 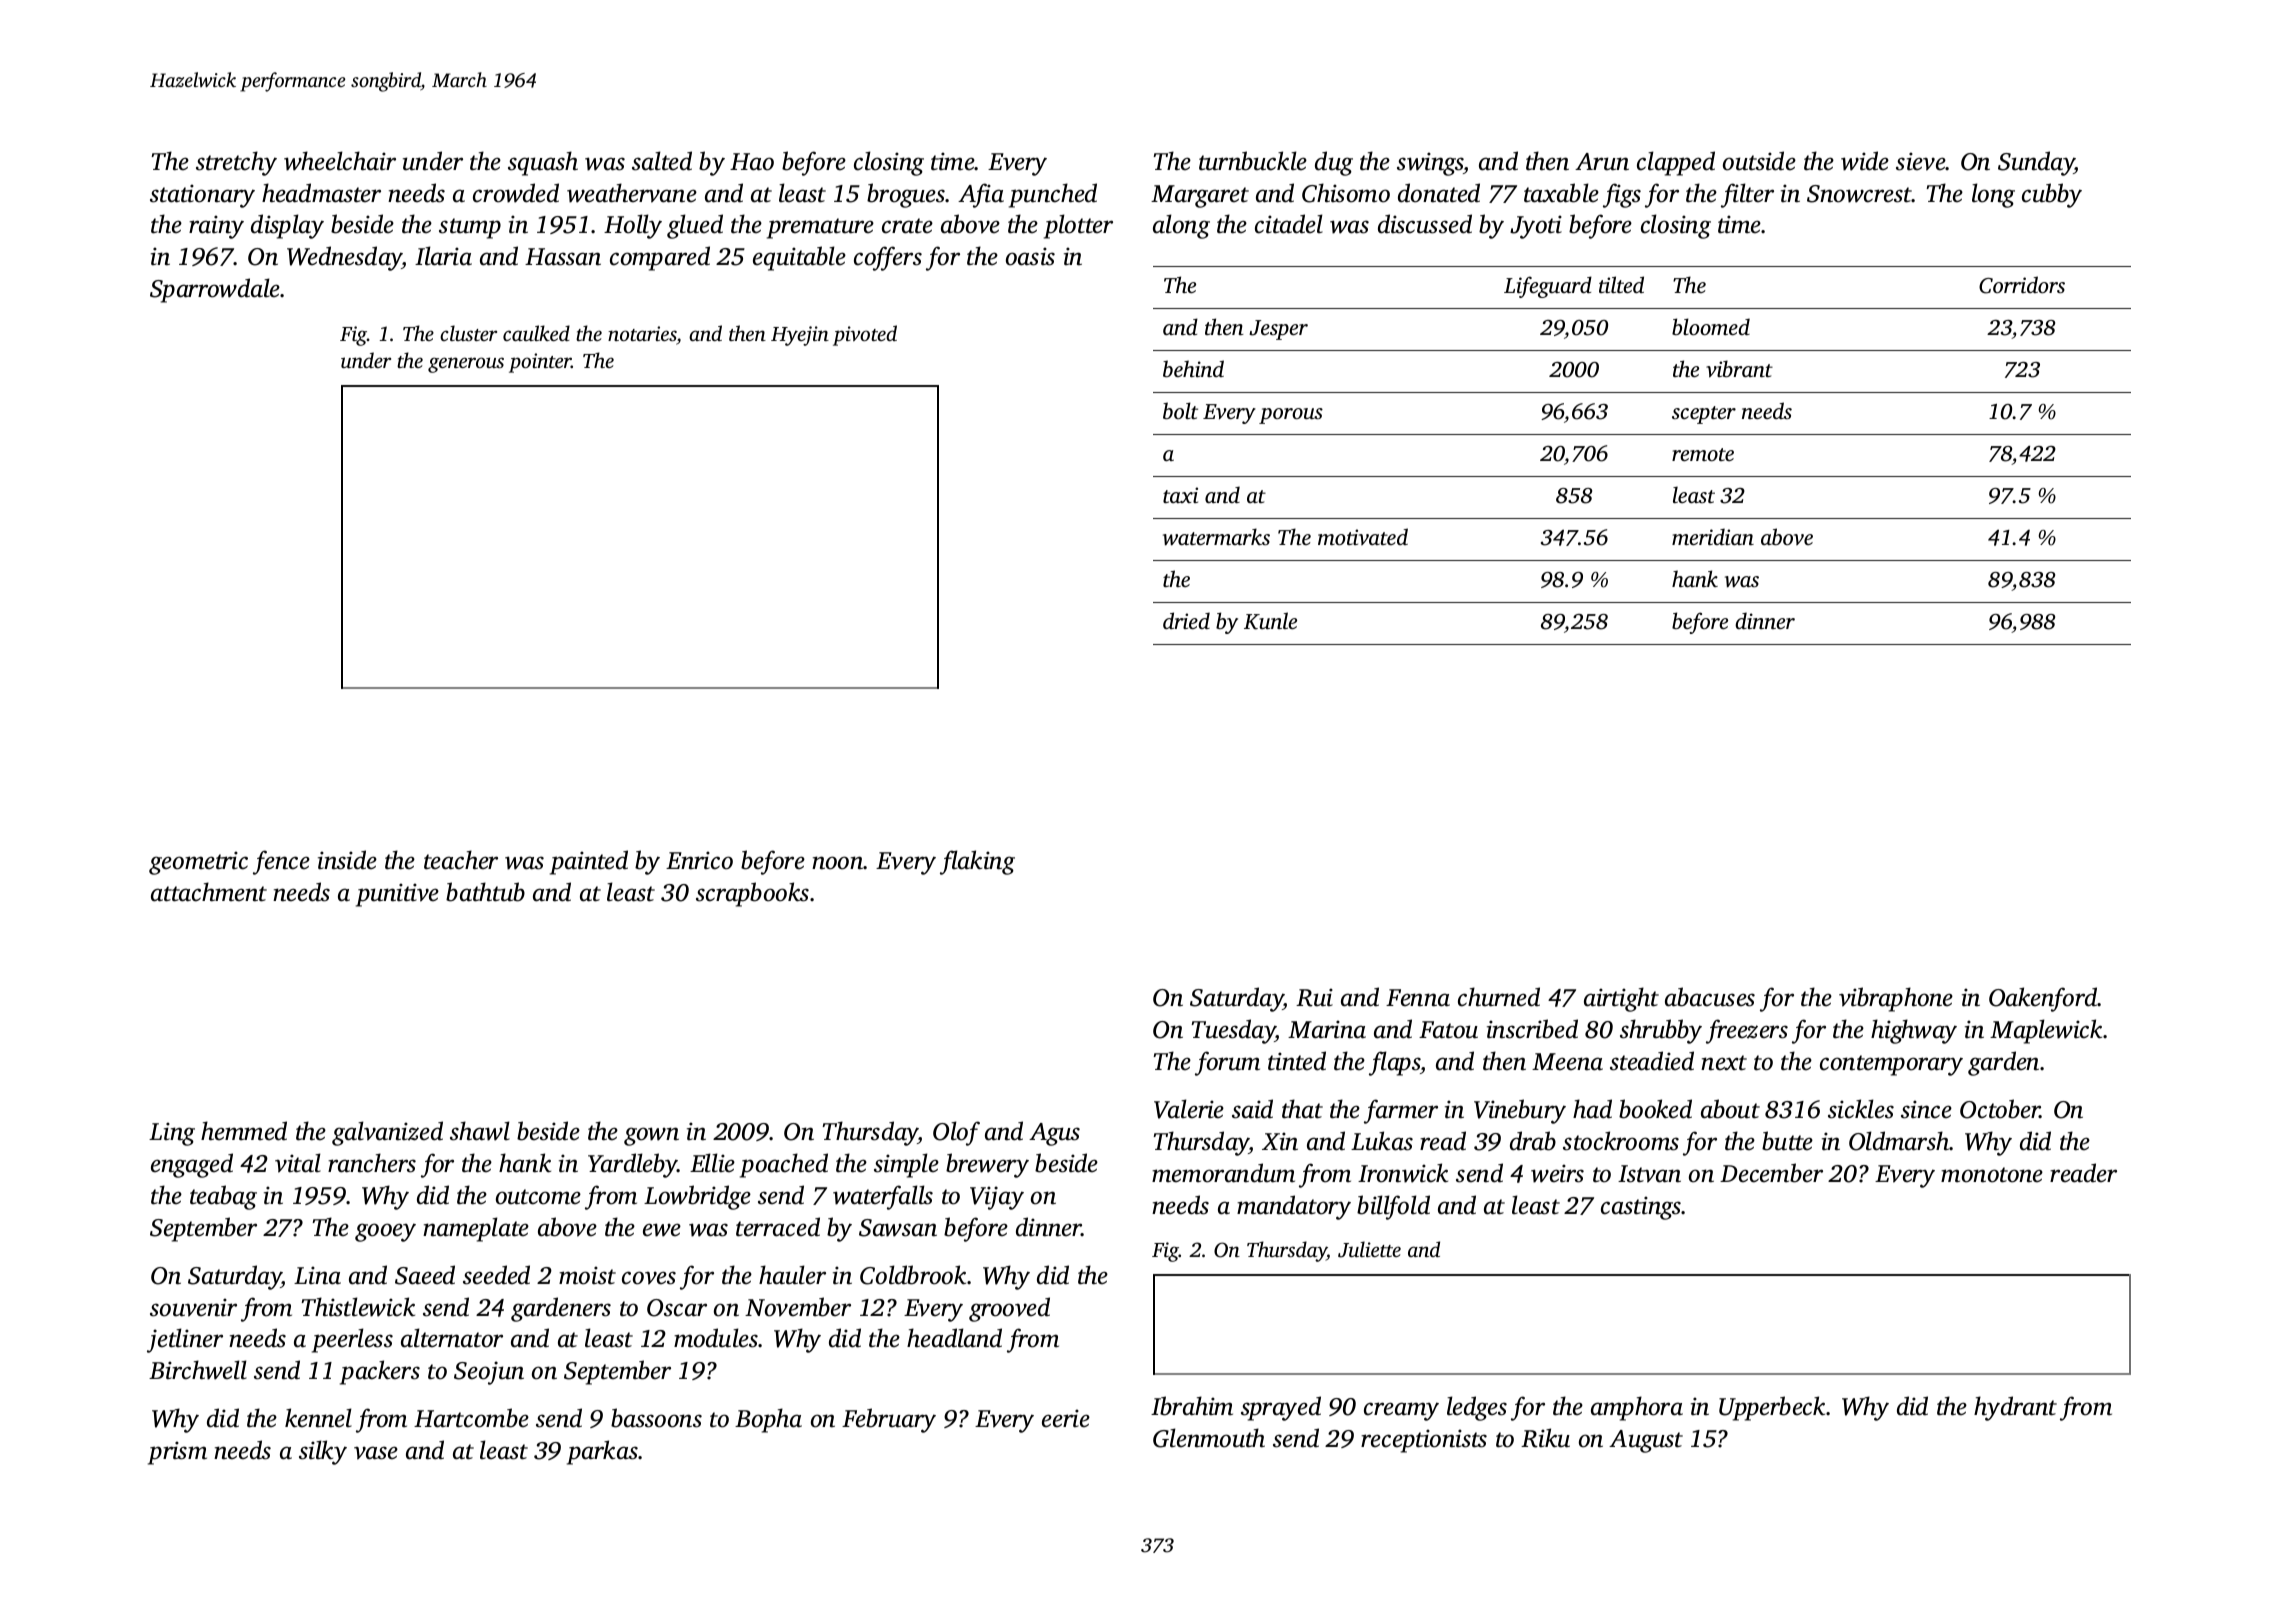 What do you see at coordinates (1759, 161) in the page?
I see `outside` at bounding box center [1759, 161].
